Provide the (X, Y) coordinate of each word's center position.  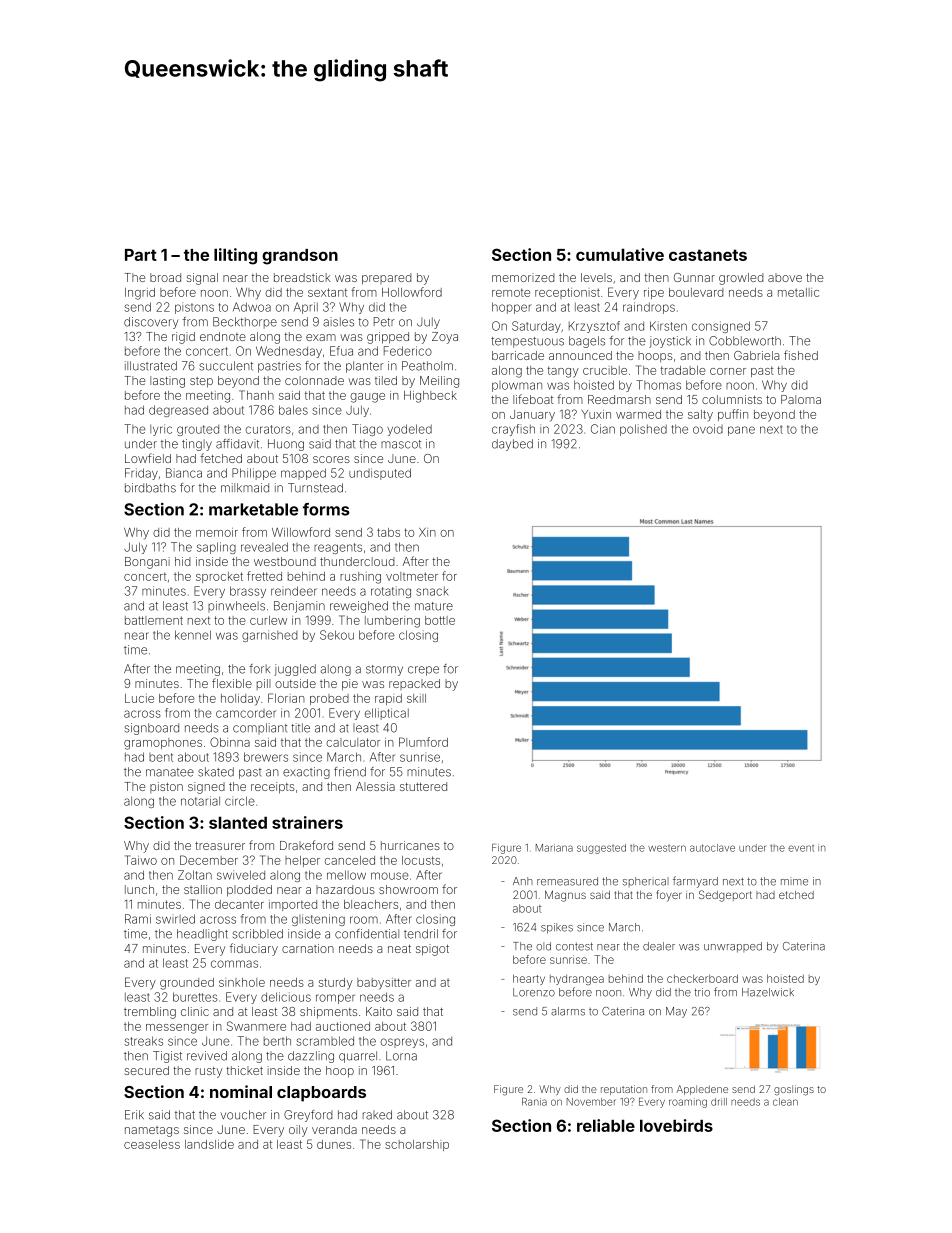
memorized (523, 277)
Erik (134, 1115)
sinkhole (242, 982)
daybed (512, 445)
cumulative (620, 254)
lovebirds (676, 1125)
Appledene (702, 1090)
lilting (235, 256)
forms (326, 509)
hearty (529, 979)
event (801, 848)
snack (432, 591)
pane (741, 431)
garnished (270, 636)
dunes (334, 1144)
